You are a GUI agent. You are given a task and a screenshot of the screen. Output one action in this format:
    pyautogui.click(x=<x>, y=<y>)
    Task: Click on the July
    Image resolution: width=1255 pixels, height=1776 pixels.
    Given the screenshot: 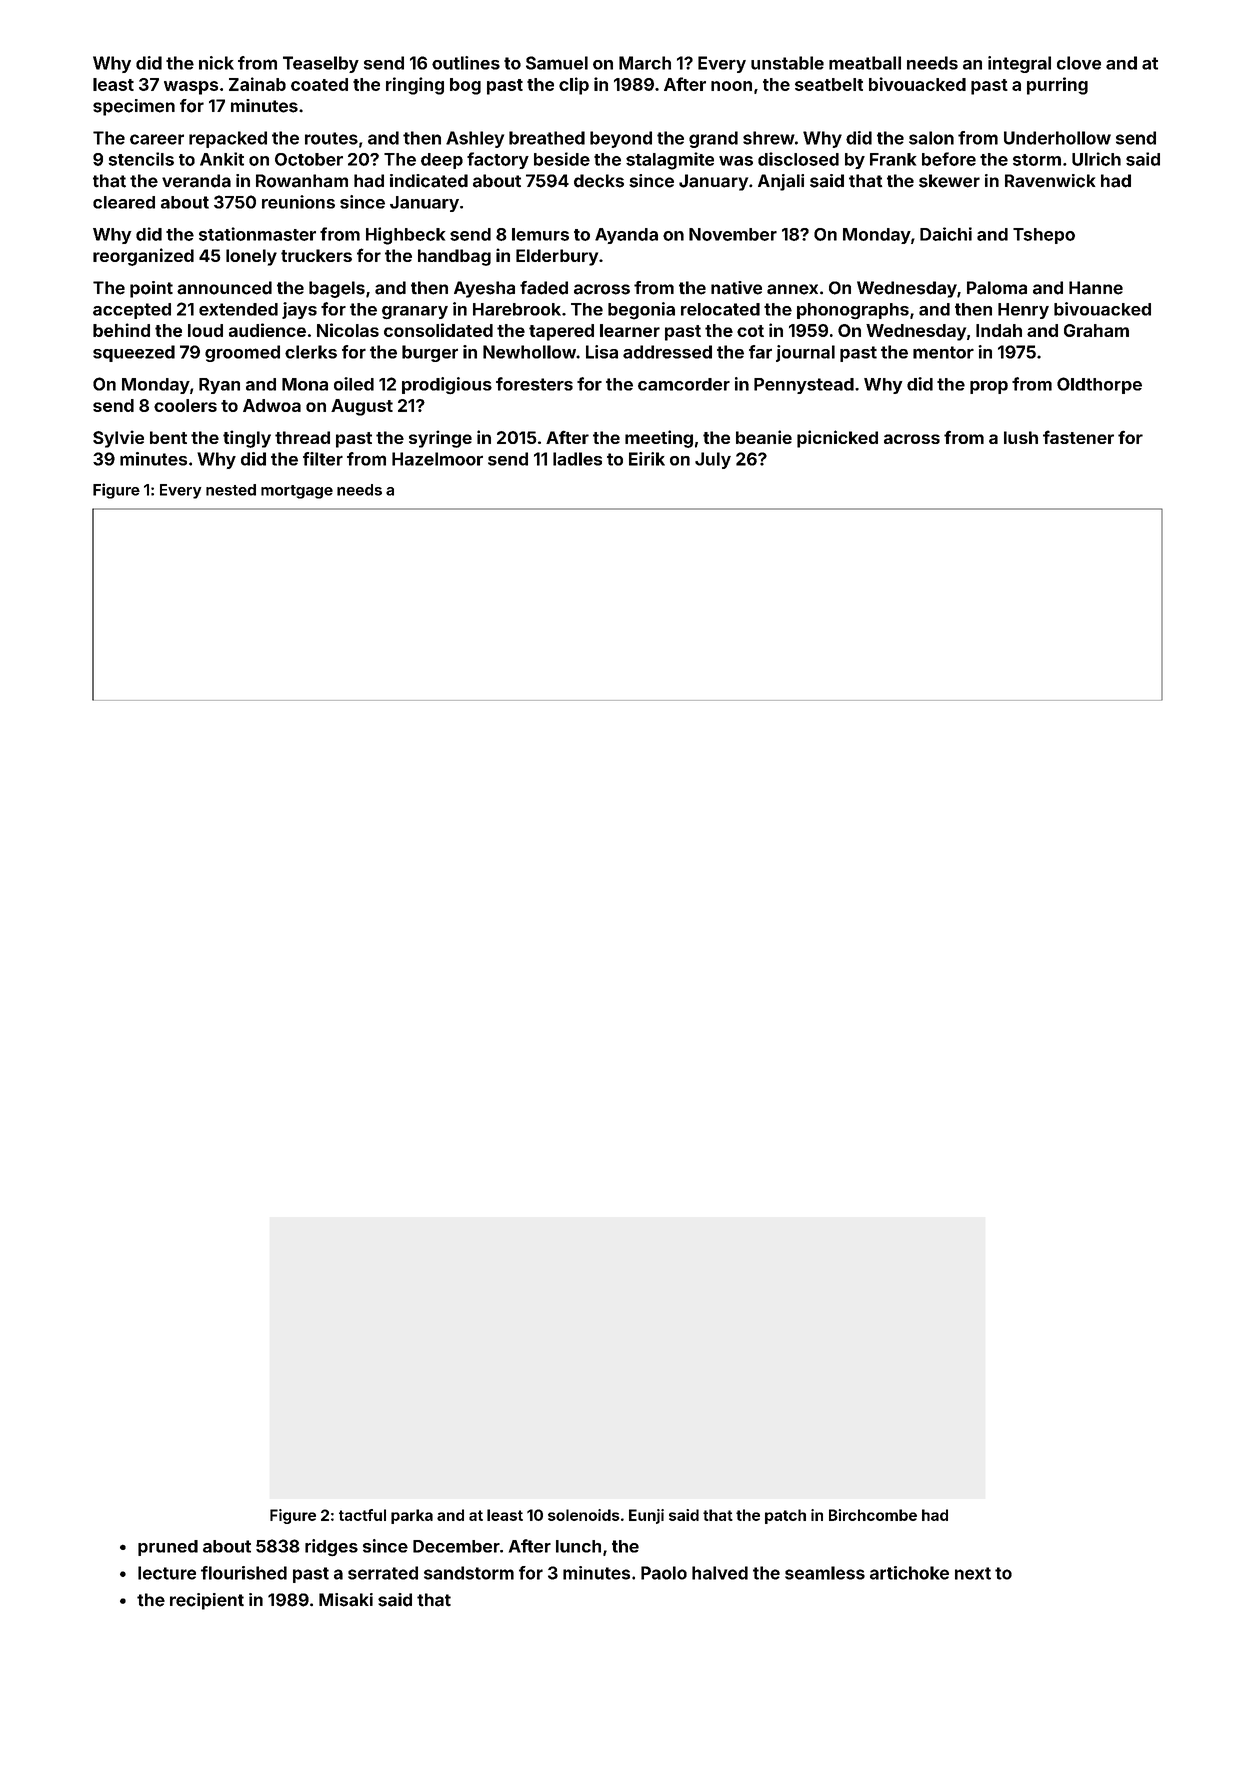 What is the action you would take?
    pyautogui.click(x=713, y=460)
